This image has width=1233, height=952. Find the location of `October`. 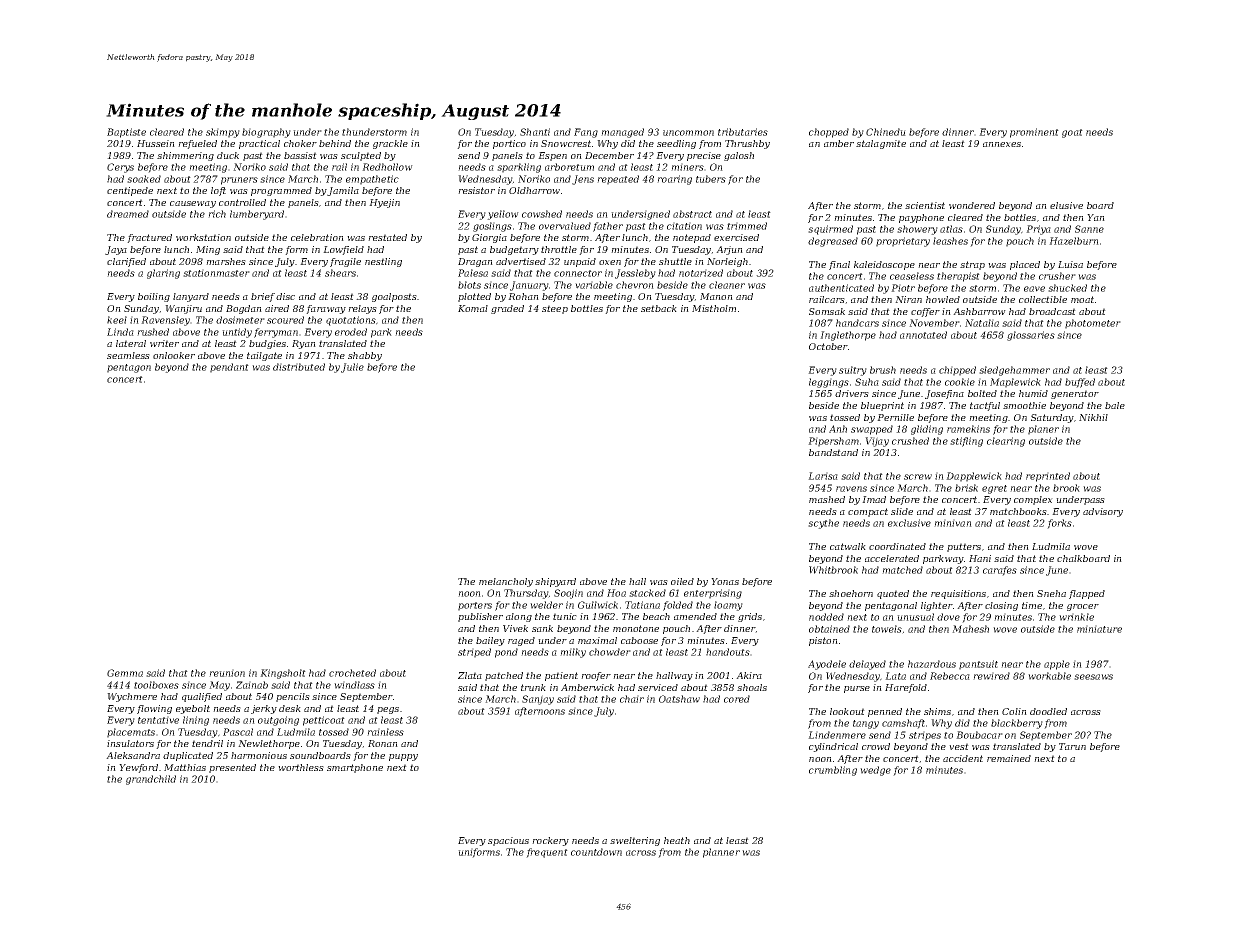

October is located at coordinates (828, 346).
